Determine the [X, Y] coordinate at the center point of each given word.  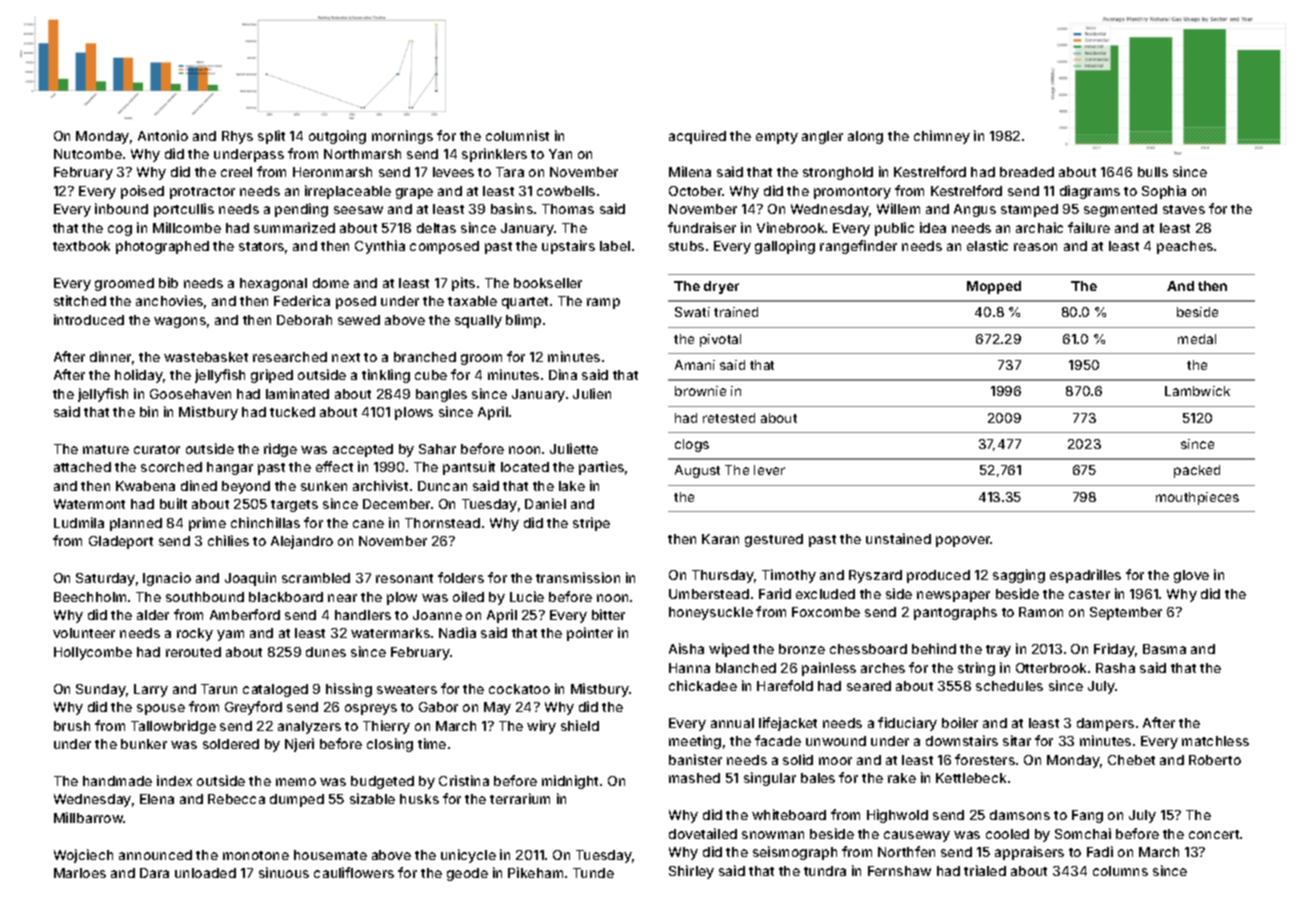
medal [1197, 339]
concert [1214, 834]
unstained [898, 538]
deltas [436, 228]
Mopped [994, 287]
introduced [89, 319]
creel [236, 172]
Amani [695, 365]
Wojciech [83, 856]
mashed [694, 778]
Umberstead [709, 594]
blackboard [286, 597]
